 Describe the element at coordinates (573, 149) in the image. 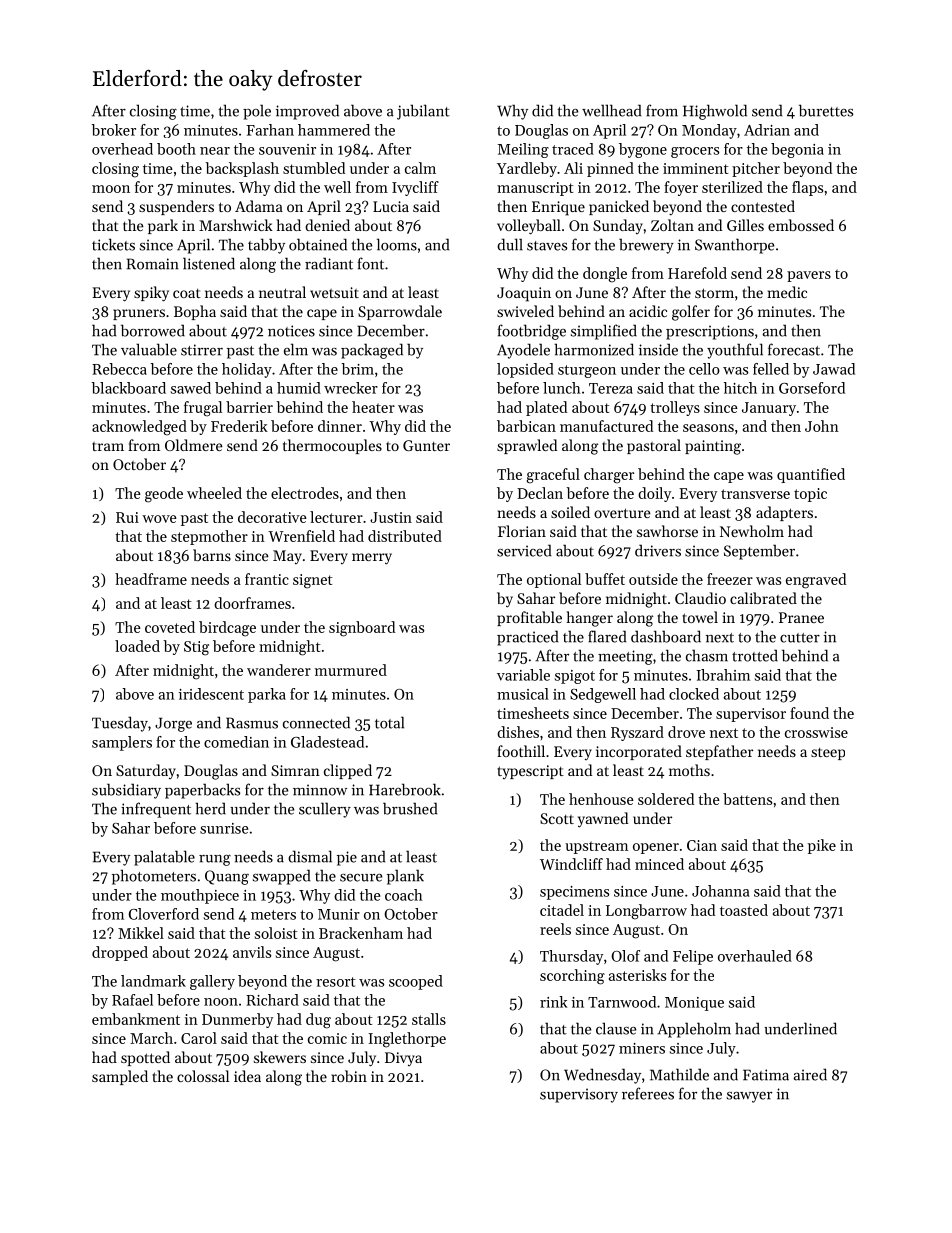

I see `traced` at that location.
